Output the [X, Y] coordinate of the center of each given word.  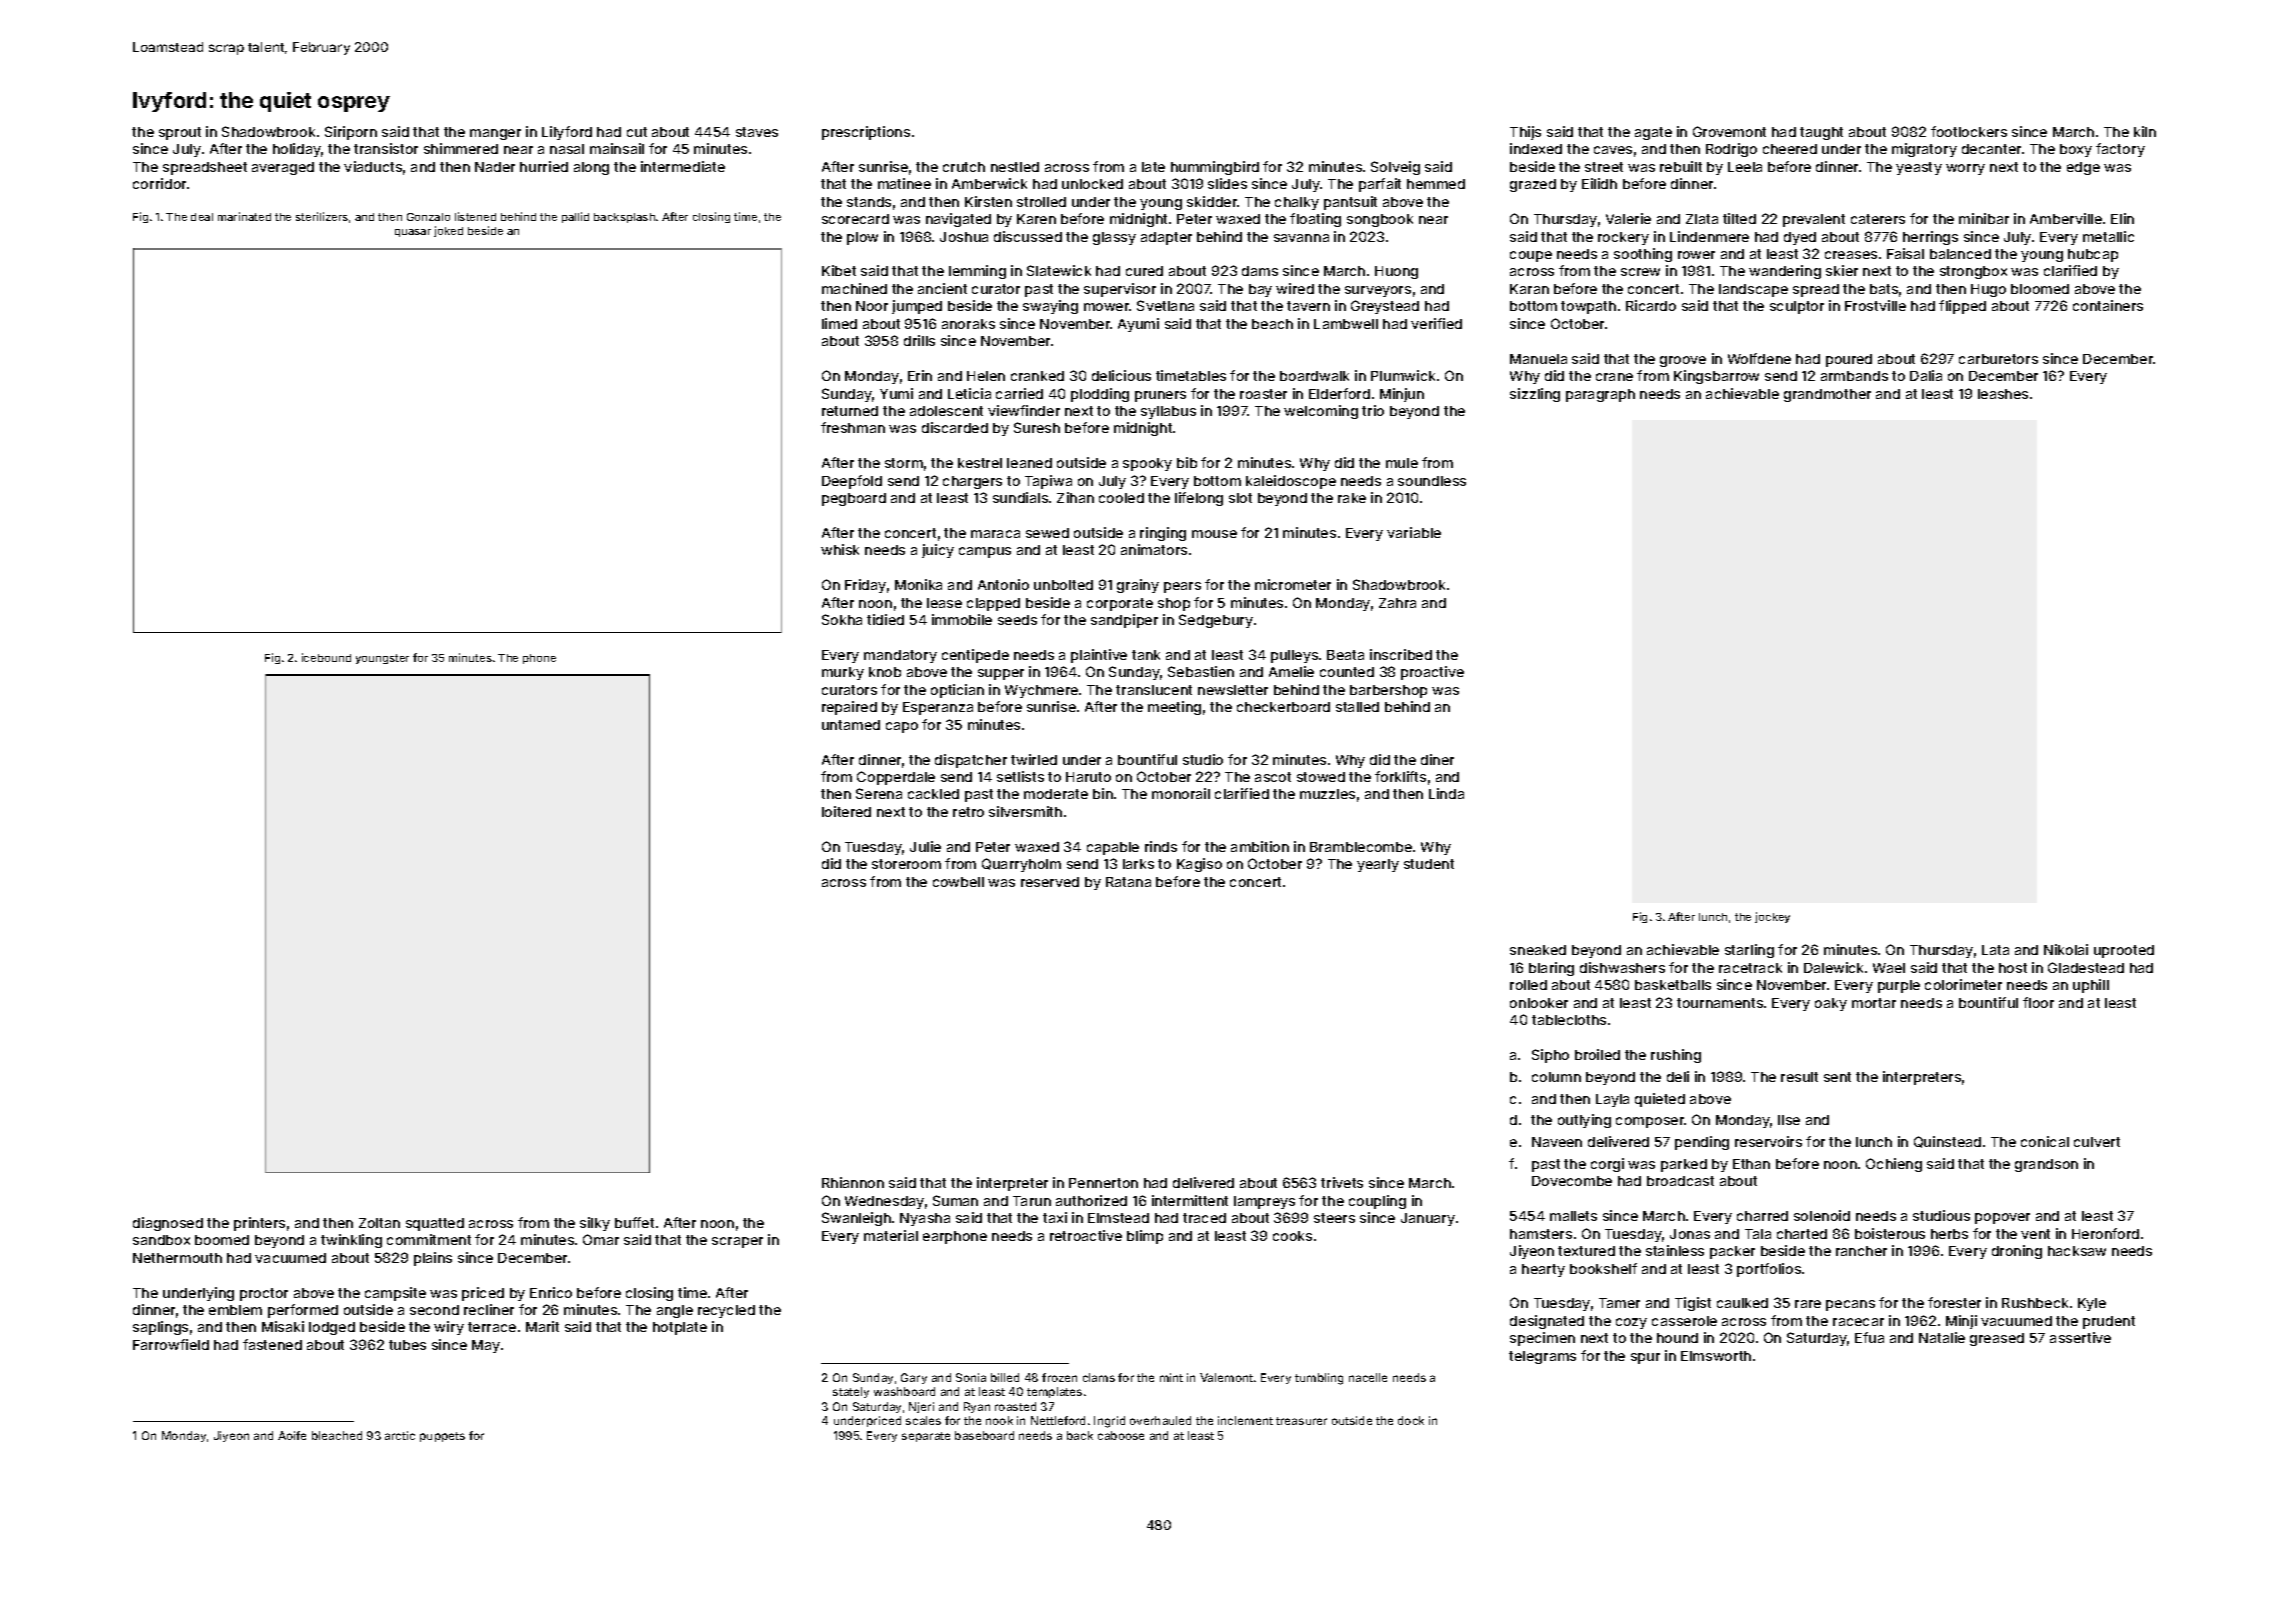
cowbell [958, 882]
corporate [1120, 604]
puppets [442, 1437]
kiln [2145, 131]
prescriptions [866, 133]
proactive [1432, 673]
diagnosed [168, 1224]
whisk [840, 549]
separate [926, 1437]
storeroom [906, 864]
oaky [1831, 1004]
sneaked [1538, 950]
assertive [2080, 1337]
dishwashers [1622, 967]
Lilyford [567, 133]
